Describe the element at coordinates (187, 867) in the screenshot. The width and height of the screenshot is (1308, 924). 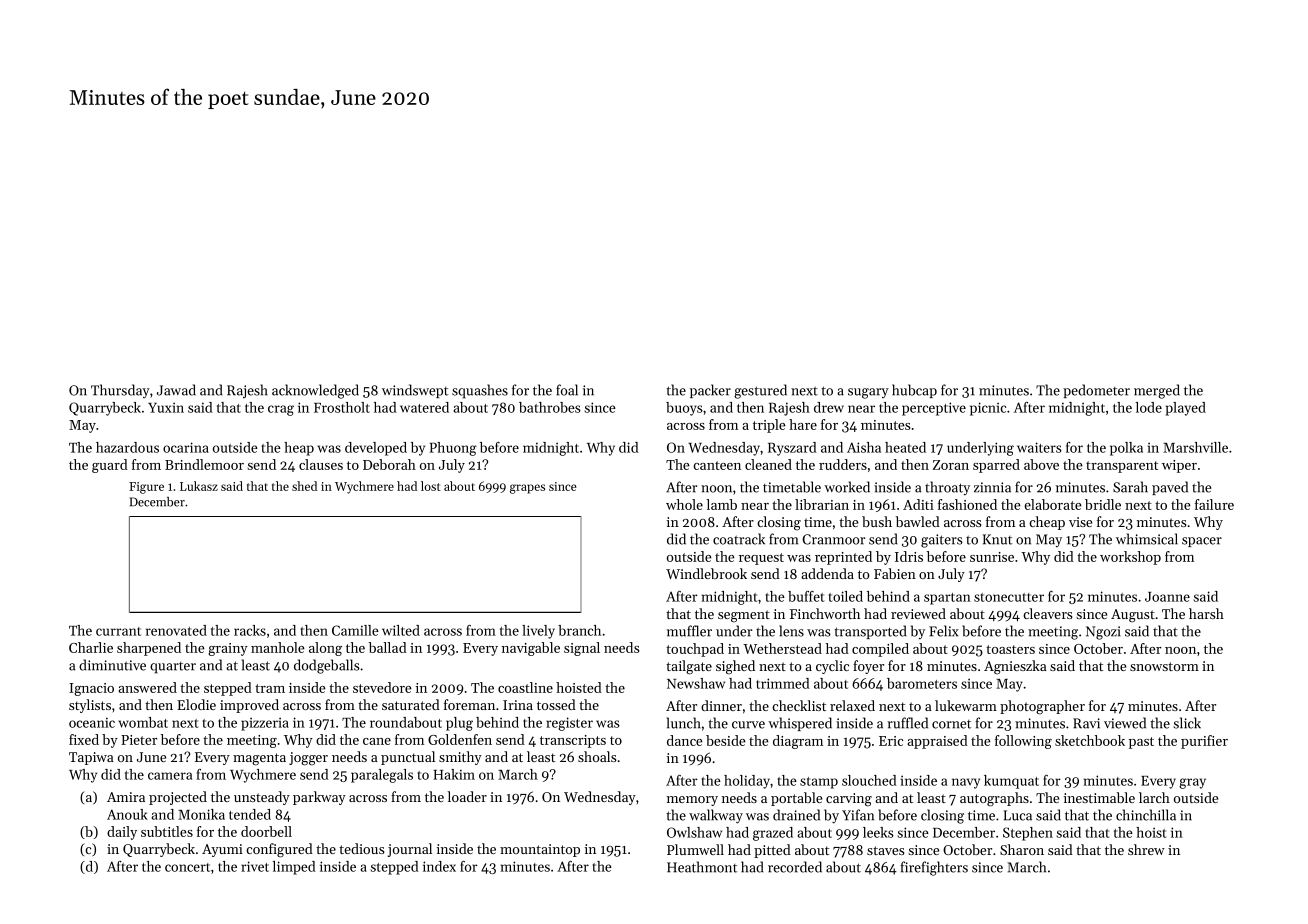
I see `concert` at that location.
